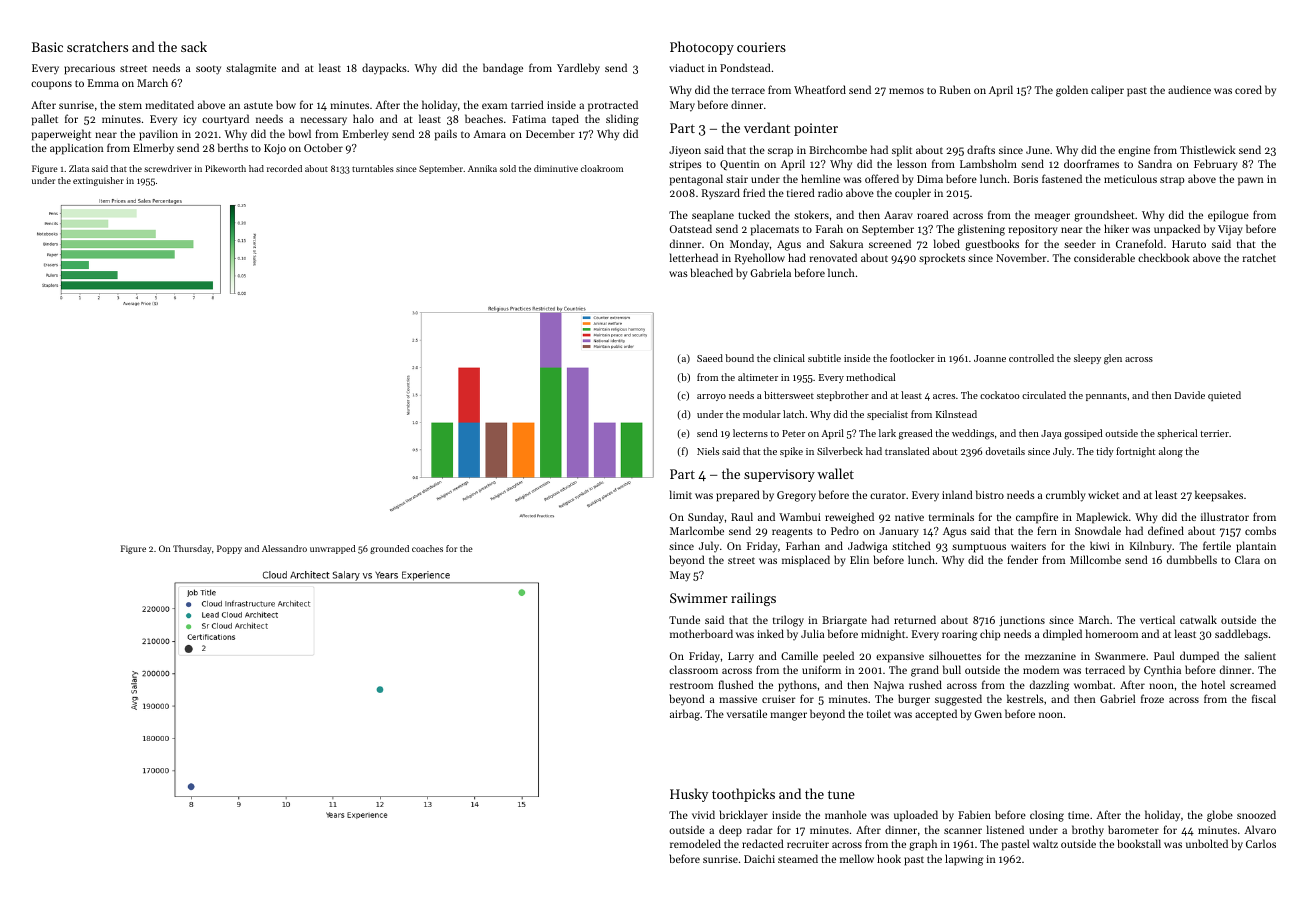 This screenshot has width=1308, height=924. Describe the element at coordinates (695, 843) in the screenshot. I see `remodeled` at that location.
